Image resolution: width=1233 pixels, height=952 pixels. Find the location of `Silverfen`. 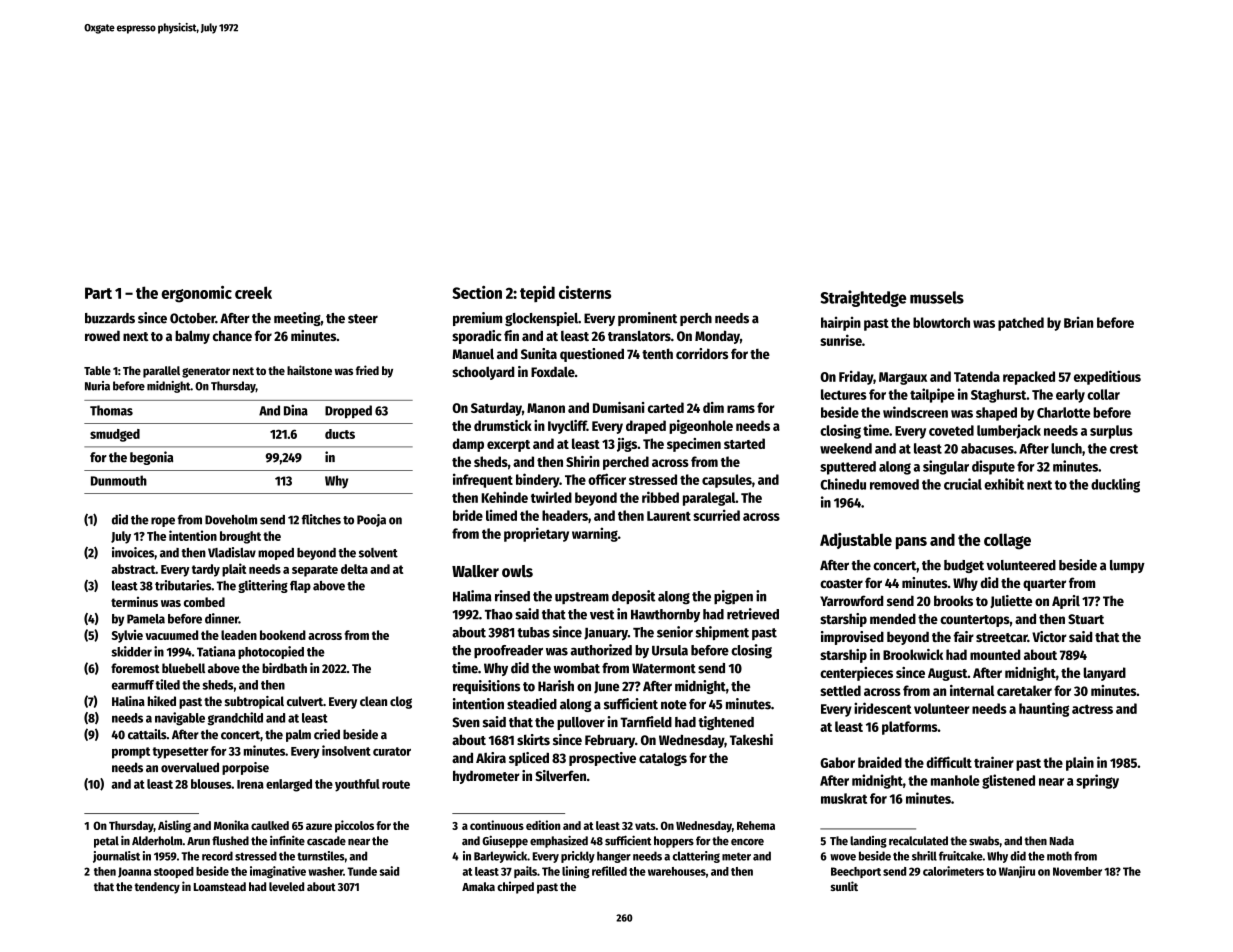

Silverfen is located at coordinates (560, 775).
